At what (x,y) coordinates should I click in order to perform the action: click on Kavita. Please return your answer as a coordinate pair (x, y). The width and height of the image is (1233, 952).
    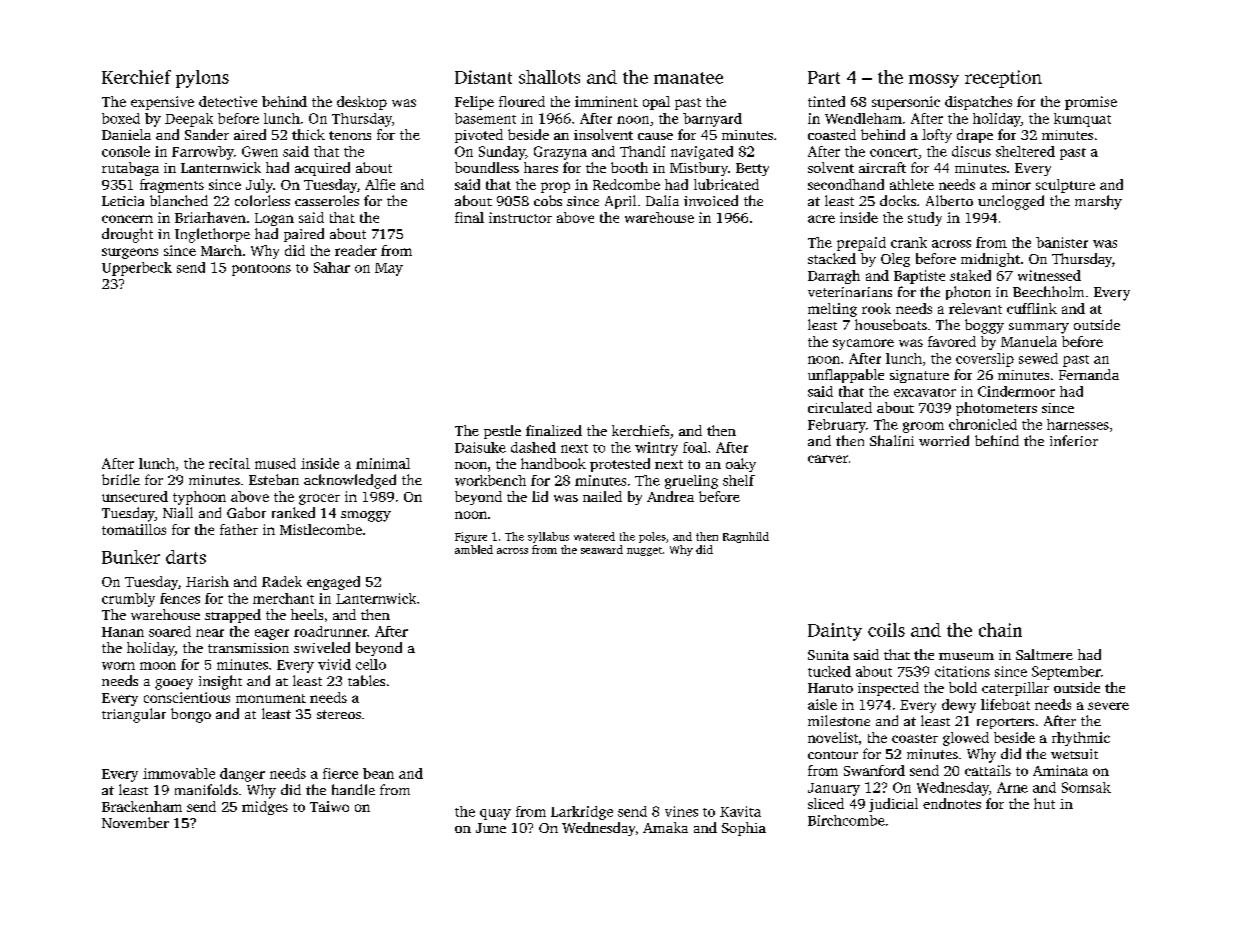
    Looking at the image, I should click on (740, 811).
